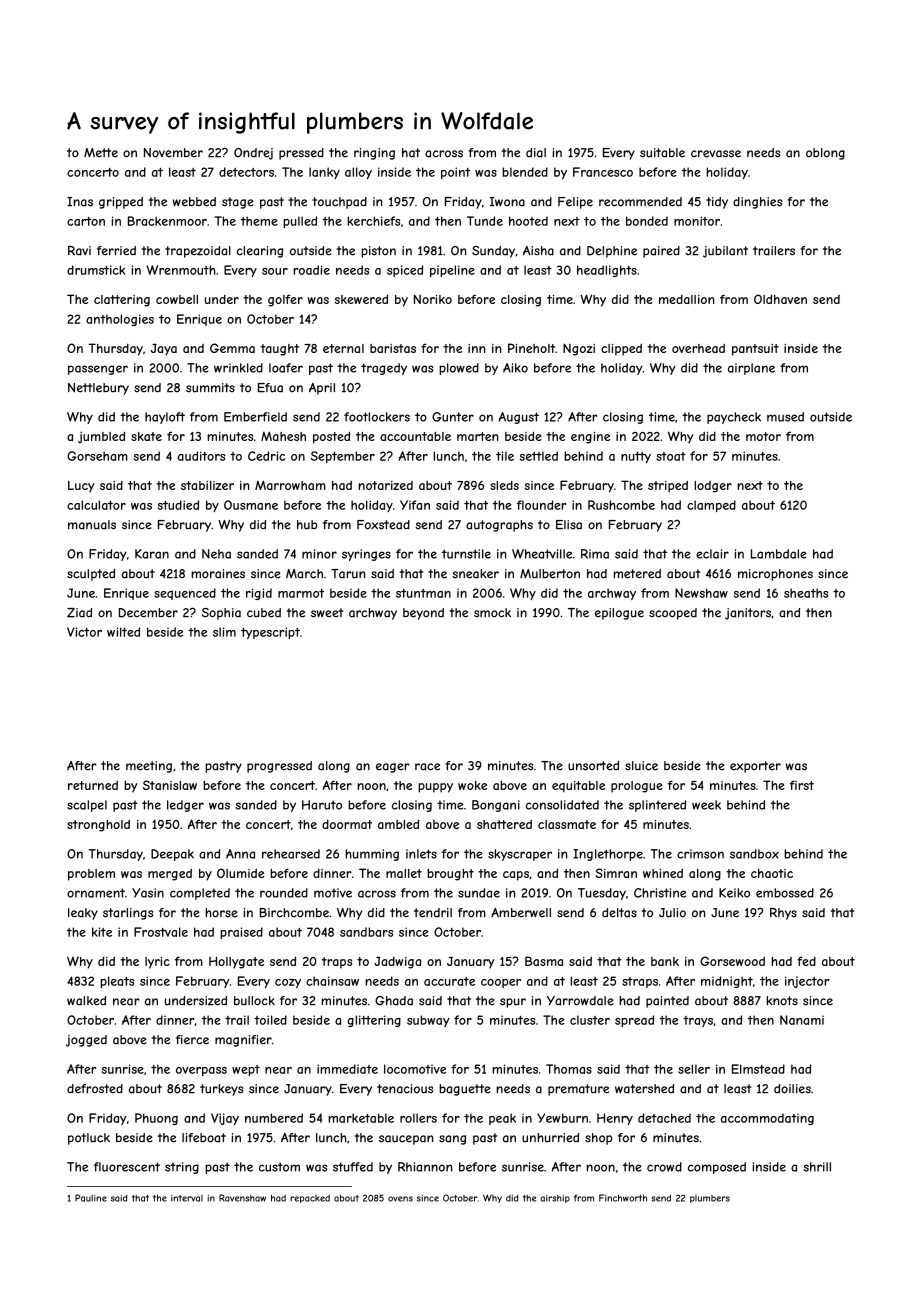 The width and height of the page is (924, 1308). What do you see at coordinates (785, 417) in the page?
I see `mused` at bounding box center [785, 417].
